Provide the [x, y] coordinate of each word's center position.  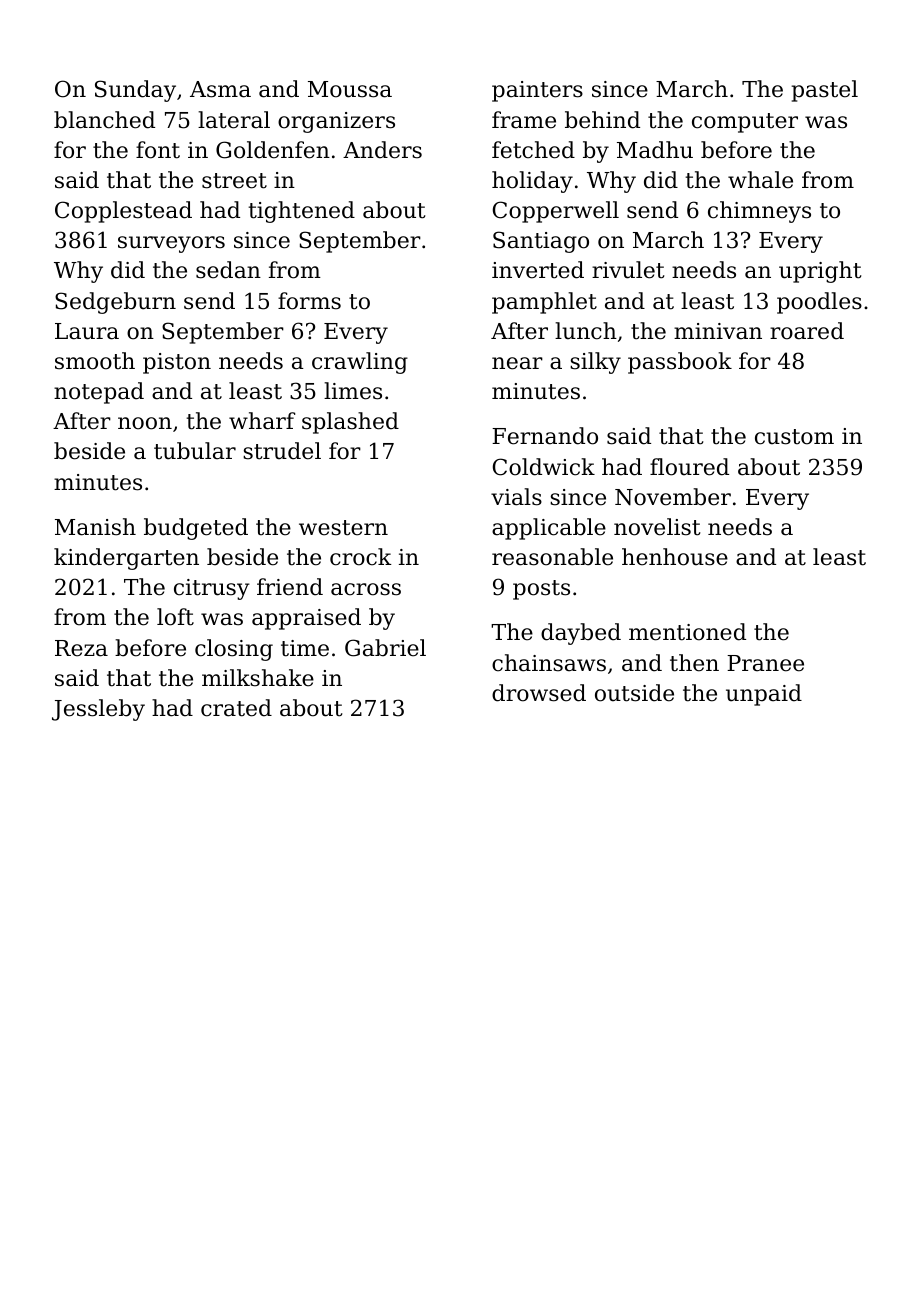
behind [602, 120]
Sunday [135, 91]
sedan [228, 270]
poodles [819, 303]
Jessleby [98, 710]
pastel [824, 91]
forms [309, 301]
